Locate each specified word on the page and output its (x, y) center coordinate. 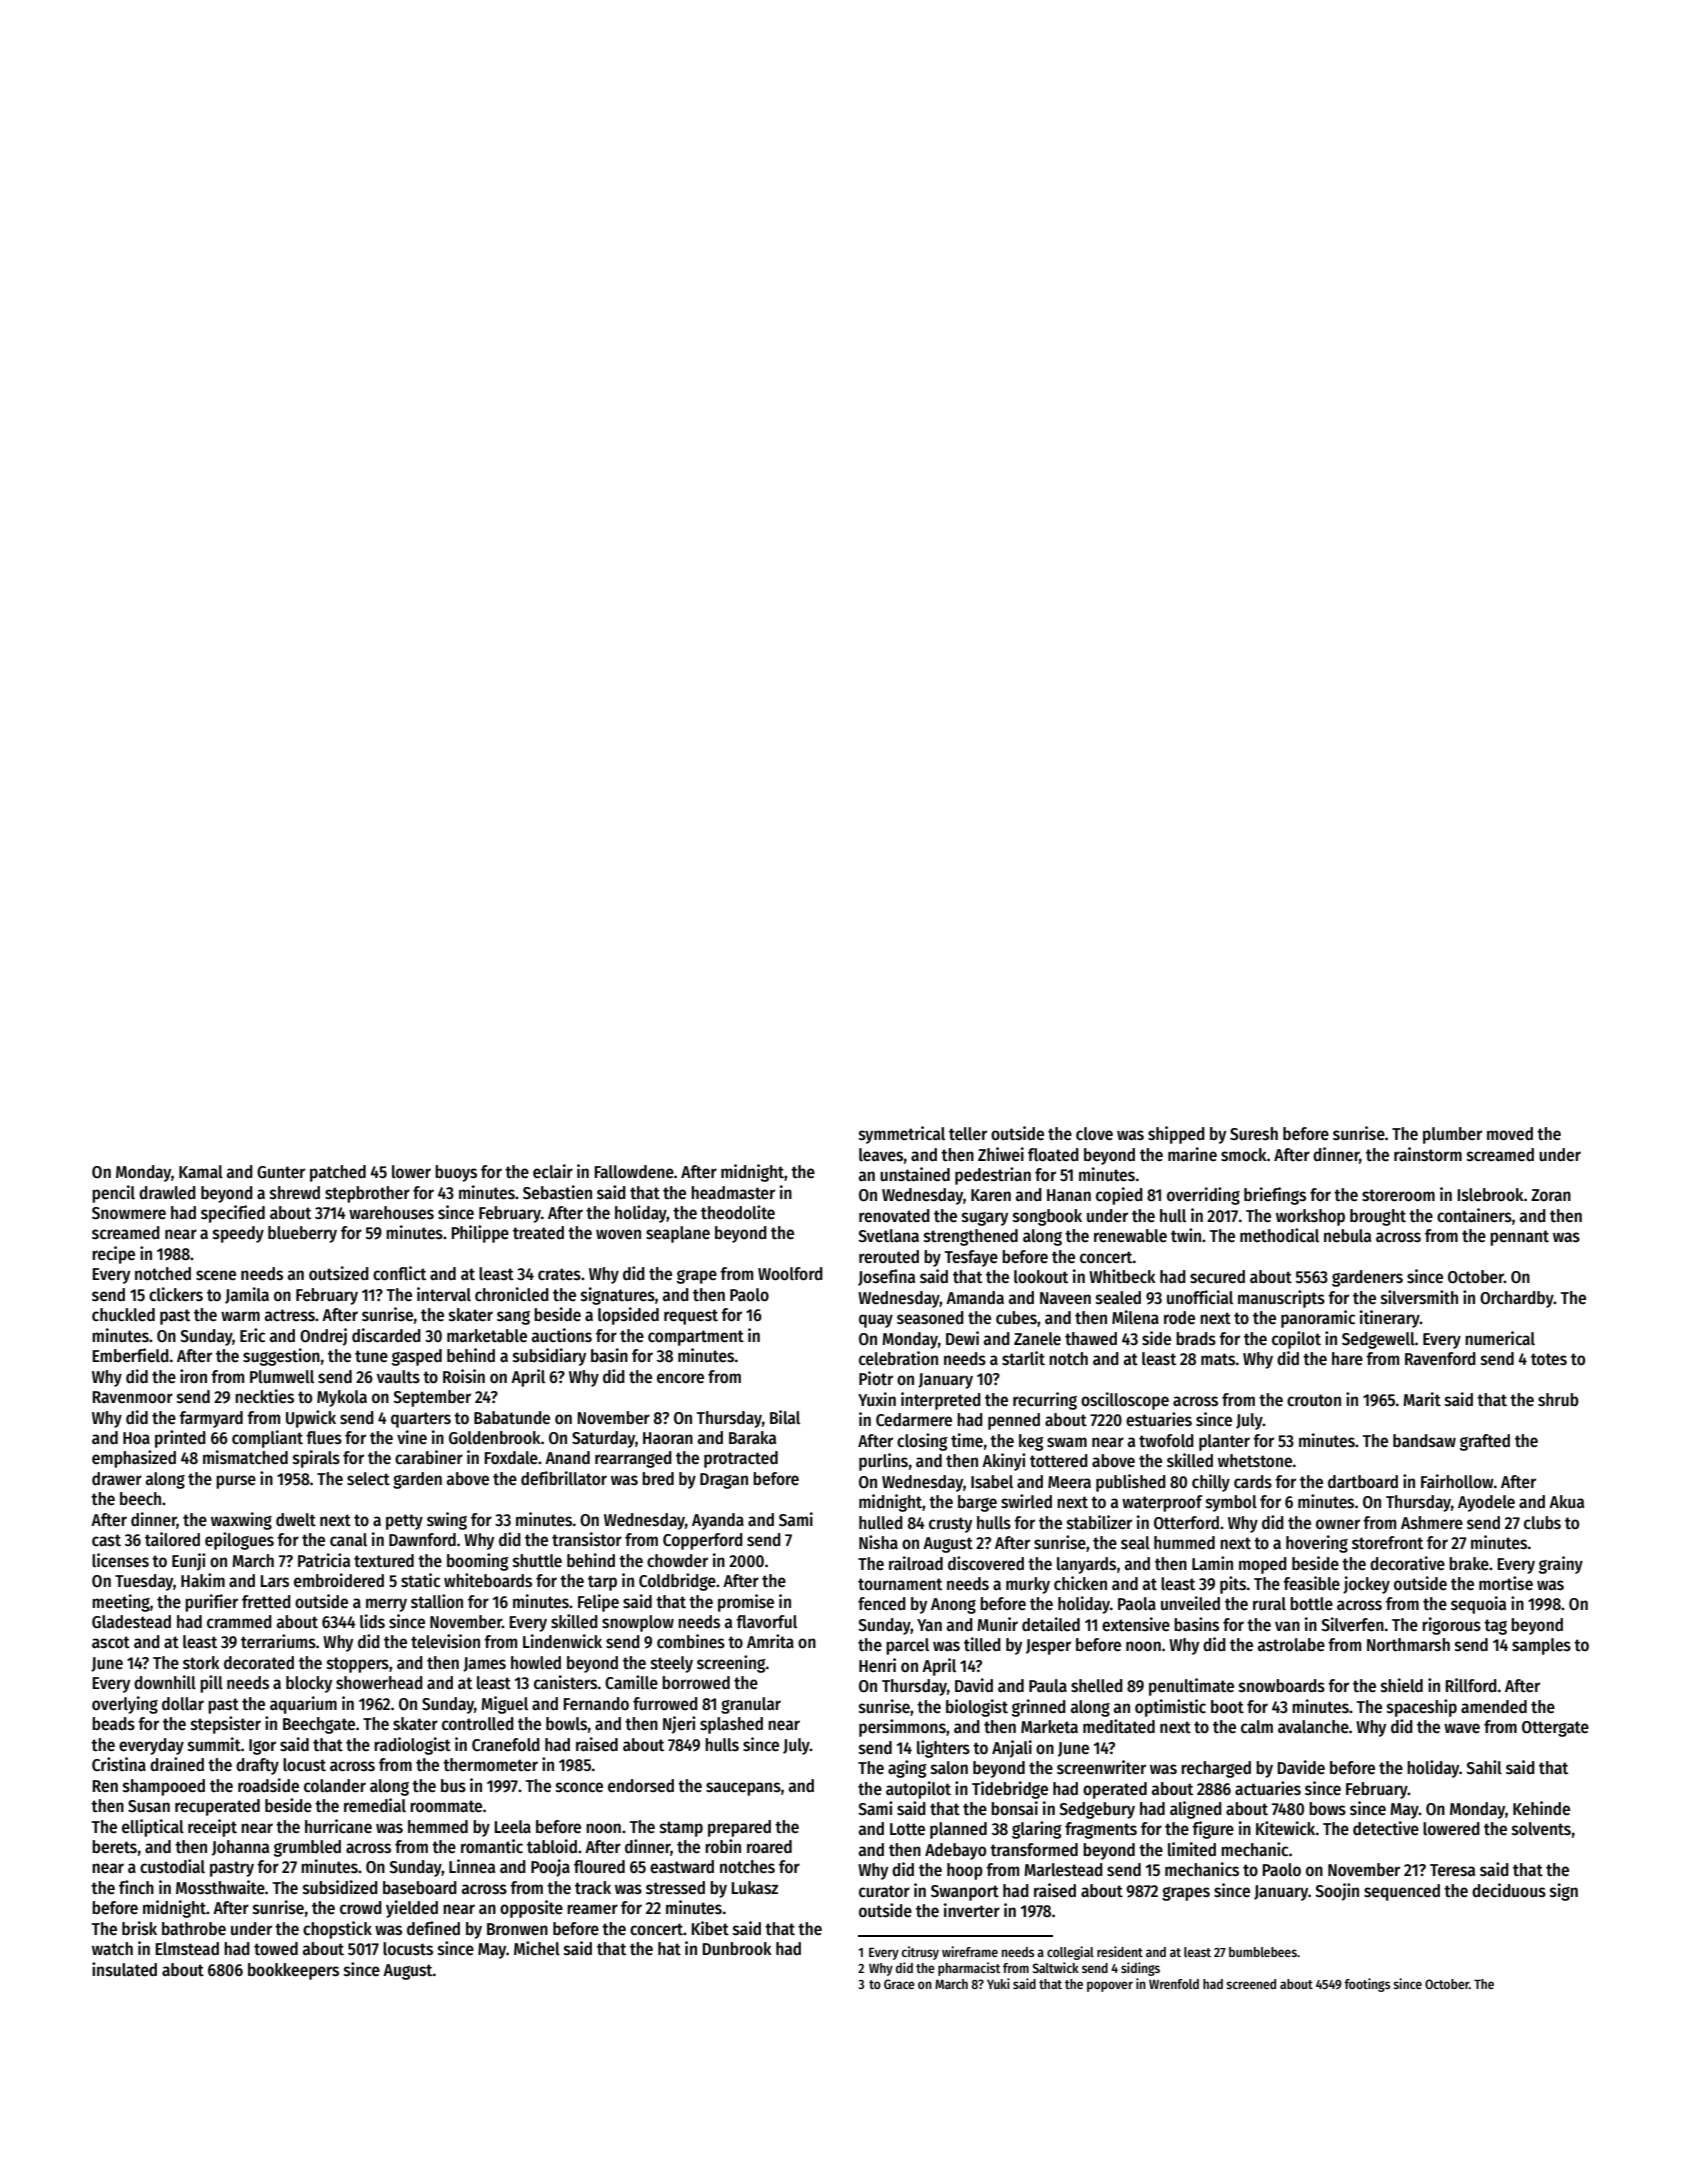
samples (1541, 1646)
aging (907, 1769)
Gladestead (131, 1622)
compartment (696, 1338)
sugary (985, 1219)
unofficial (1200, 1297)
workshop (1310, 1217)
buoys (456, 1173)
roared (769, 1847)
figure (1213, 1830)
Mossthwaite (220, 1887)
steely (672, 1664)
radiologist (412, 1746)
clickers (176, 1294)
